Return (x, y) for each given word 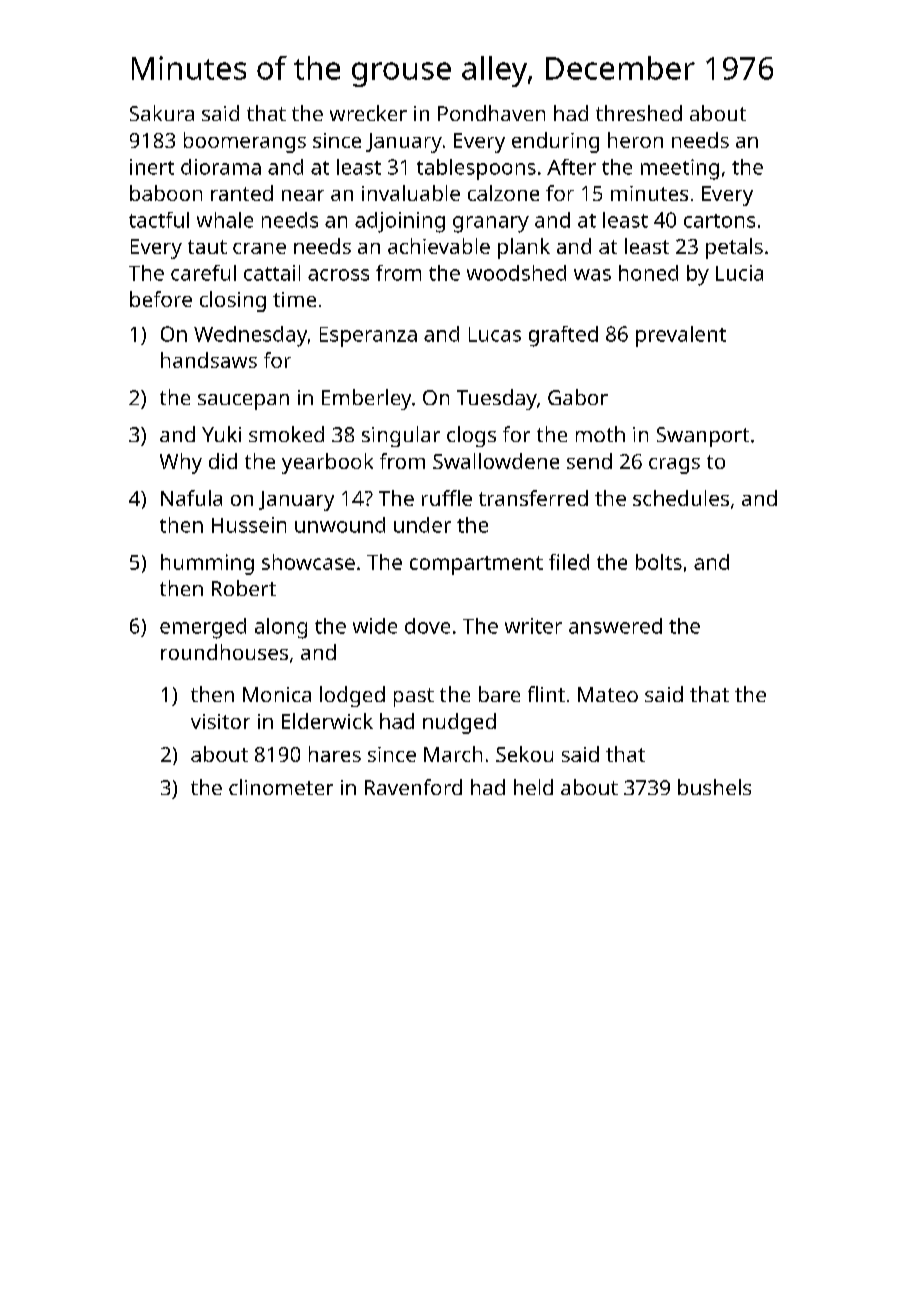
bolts (659, 562)
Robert (244, 588)
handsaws (209, 360)
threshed (639, 113)
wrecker (368, 113)
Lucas (495, 334)
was (592, 275)
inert (152, 167)
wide (375, 626)
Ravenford (413, 787)
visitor (220, 721)
